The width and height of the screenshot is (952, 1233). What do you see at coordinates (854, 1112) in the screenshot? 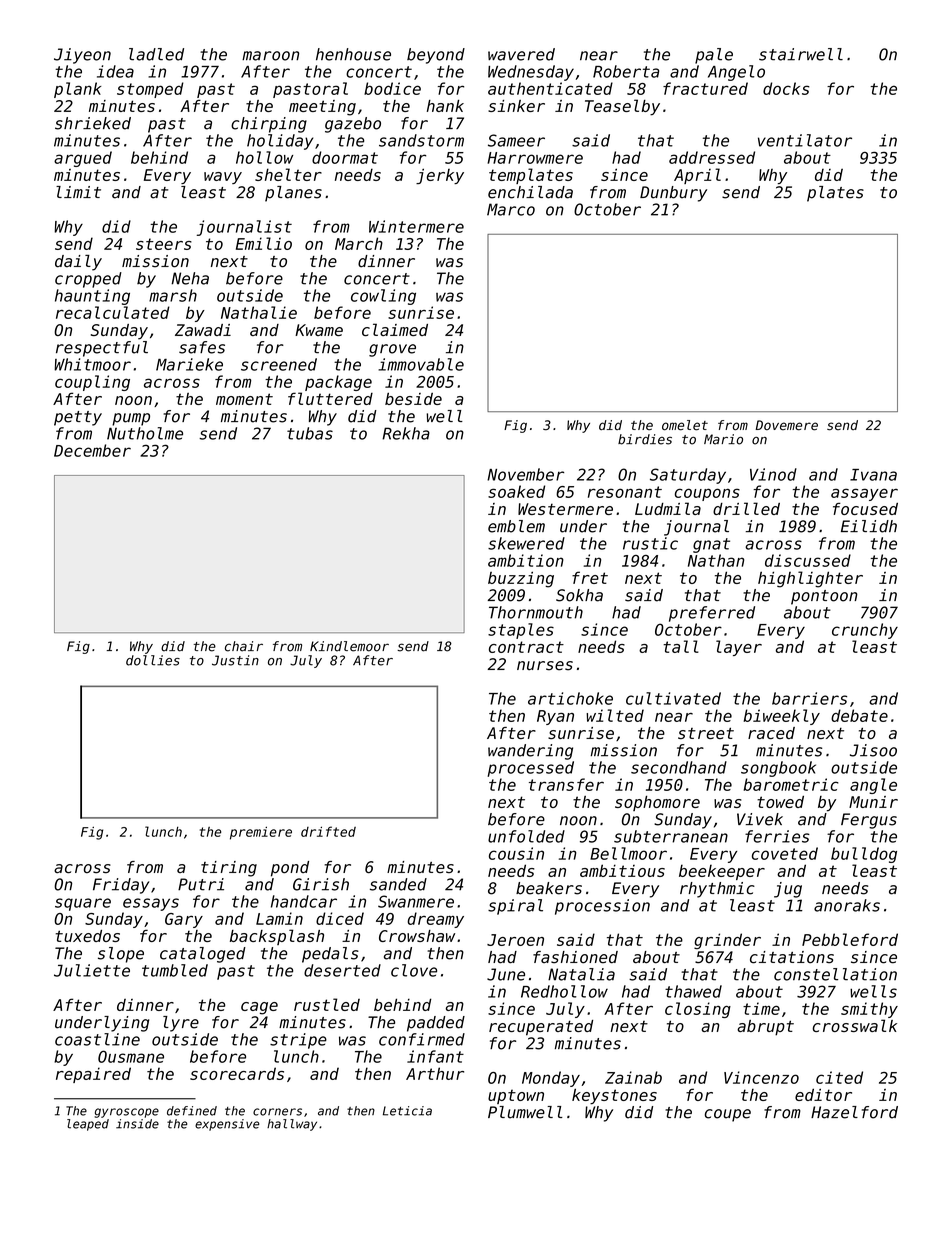
I see `Hazelford` at bounding box center [854, 1112].
